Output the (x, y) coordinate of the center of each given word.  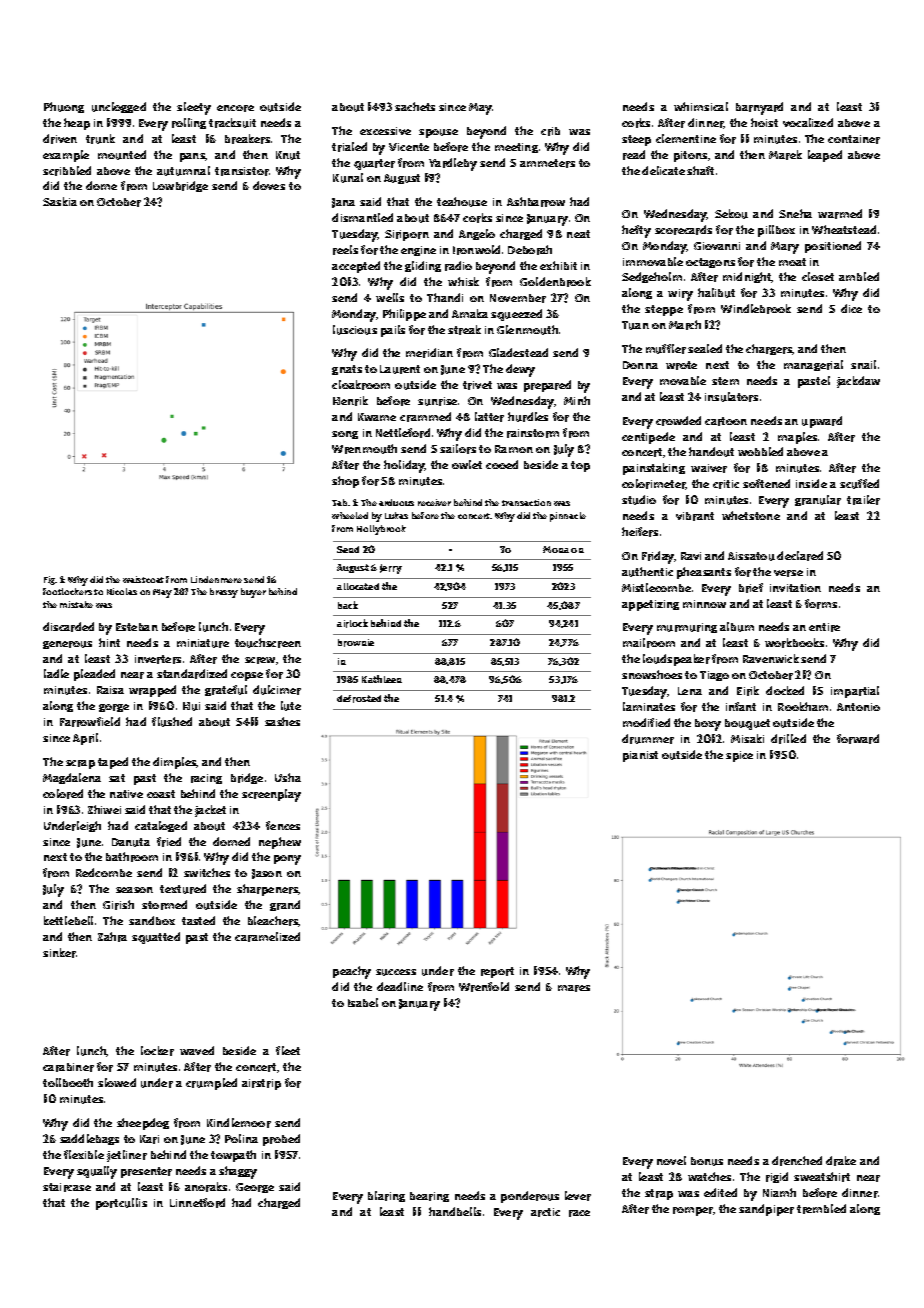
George (255, 1188)
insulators (731, 397)
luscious (355, 330)
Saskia (60, 201)
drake (841, 1161)
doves (269, 185)
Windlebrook (756, 309)
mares (574, 988)
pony (287, 860)
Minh (577, 400)
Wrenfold (484, 987)
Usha (288, 777)
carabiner (68, 1067)
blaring (386, 1196)
